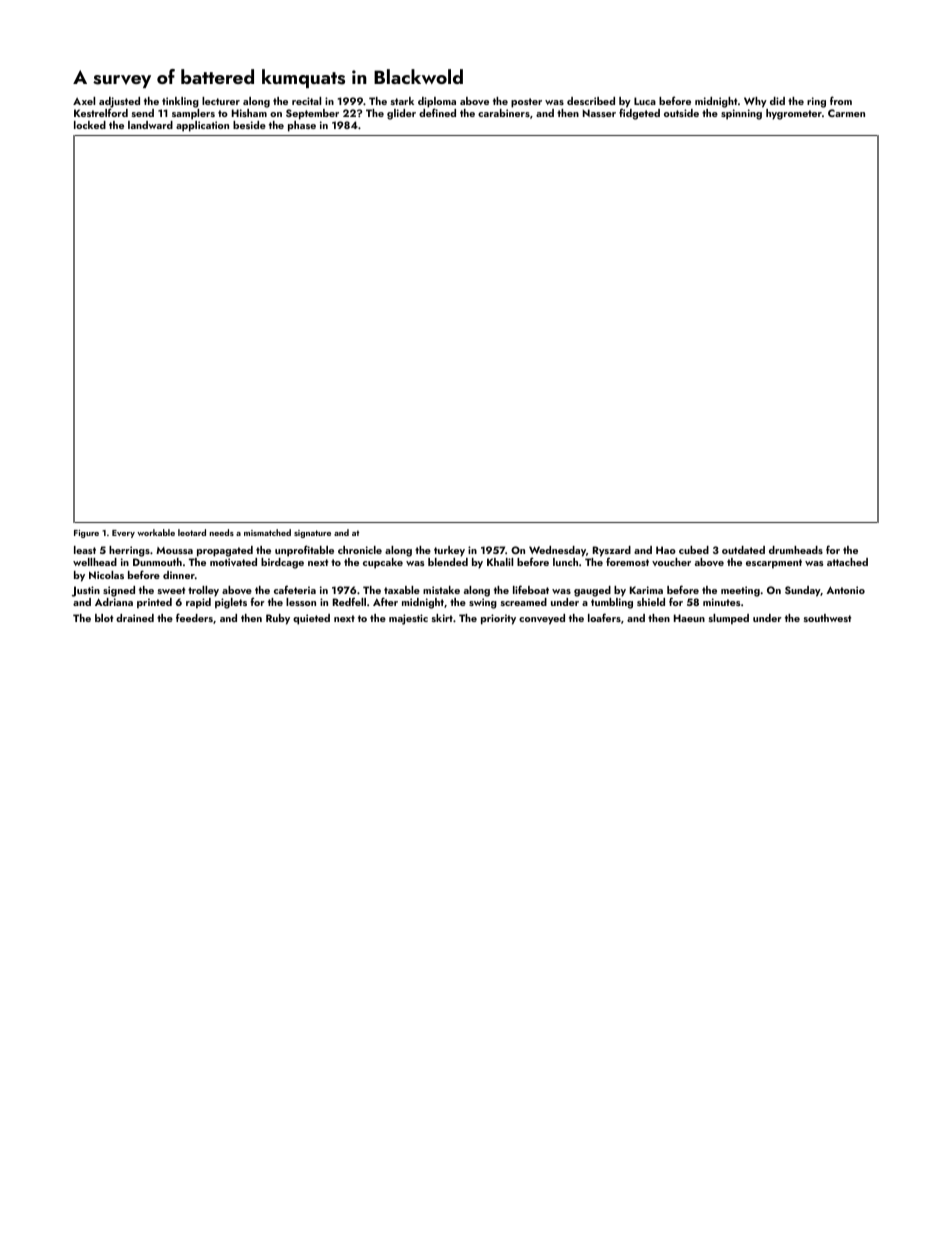 This page has height=1233, width=952. What do you see at coordinates (796, 550) in the page?
I see `drumheads` at bounding box center [796, 550].
